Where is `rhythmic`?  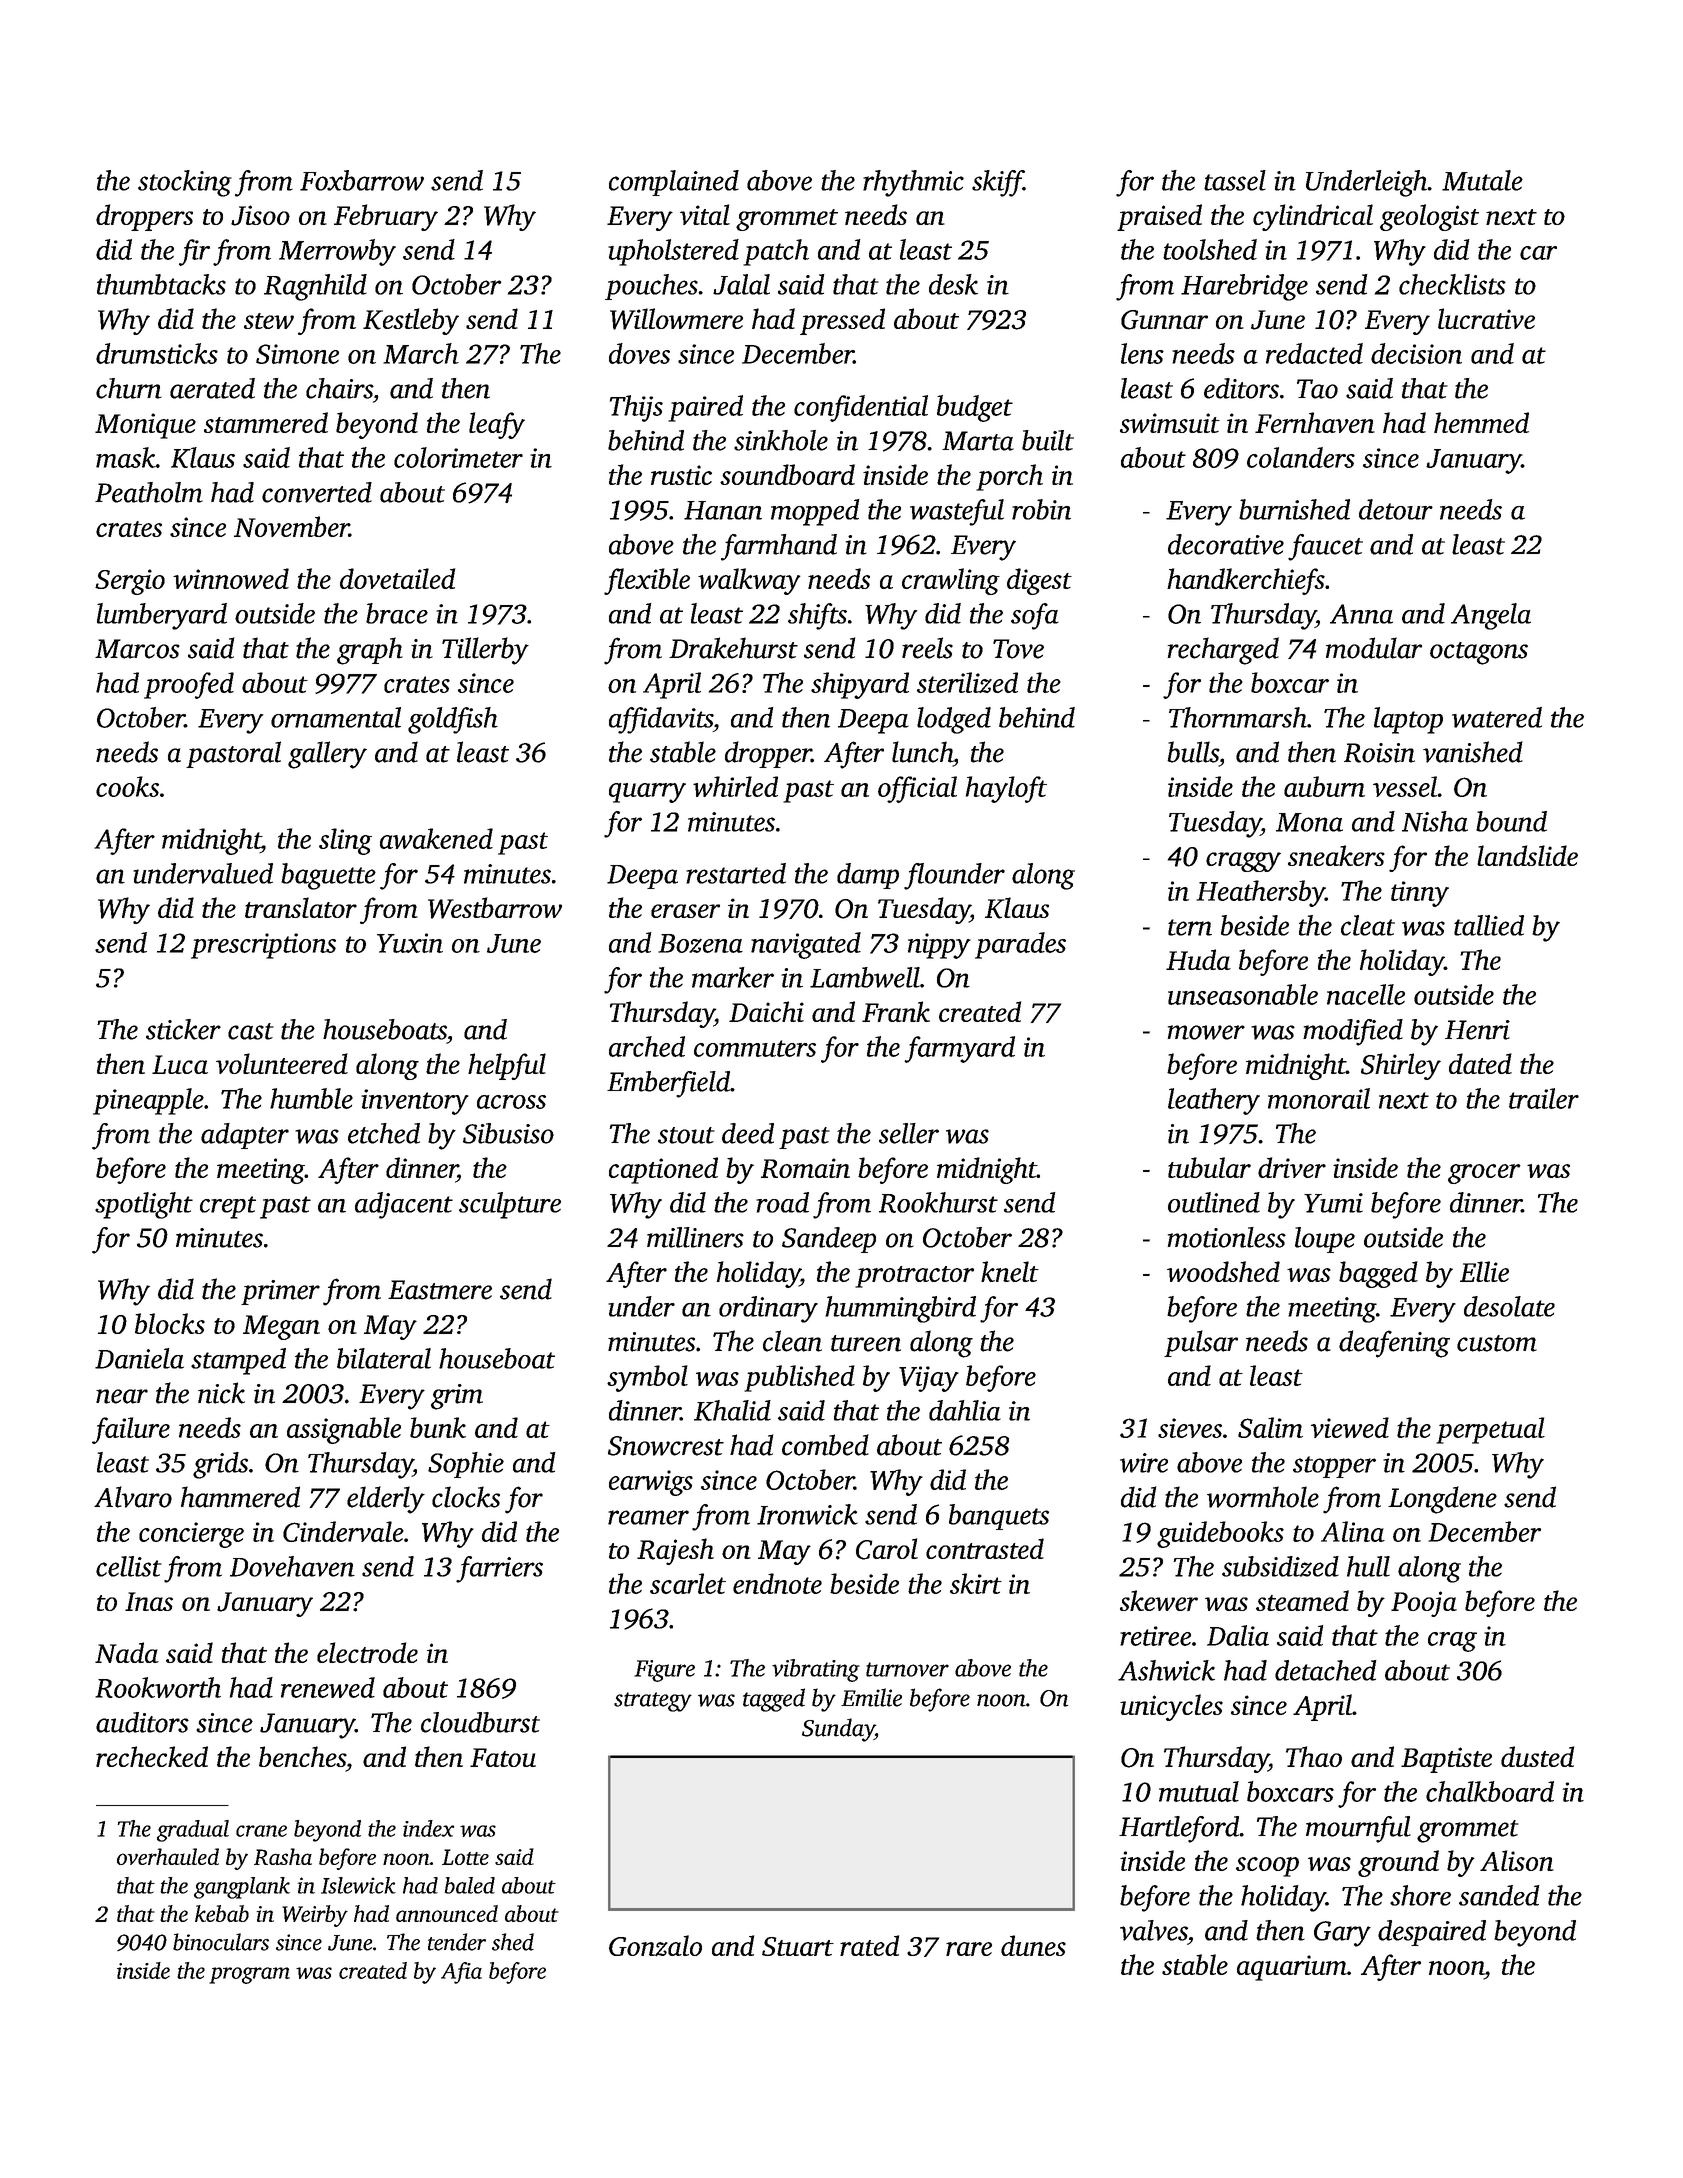 rhythmic is located at coordinates (913, 183).
